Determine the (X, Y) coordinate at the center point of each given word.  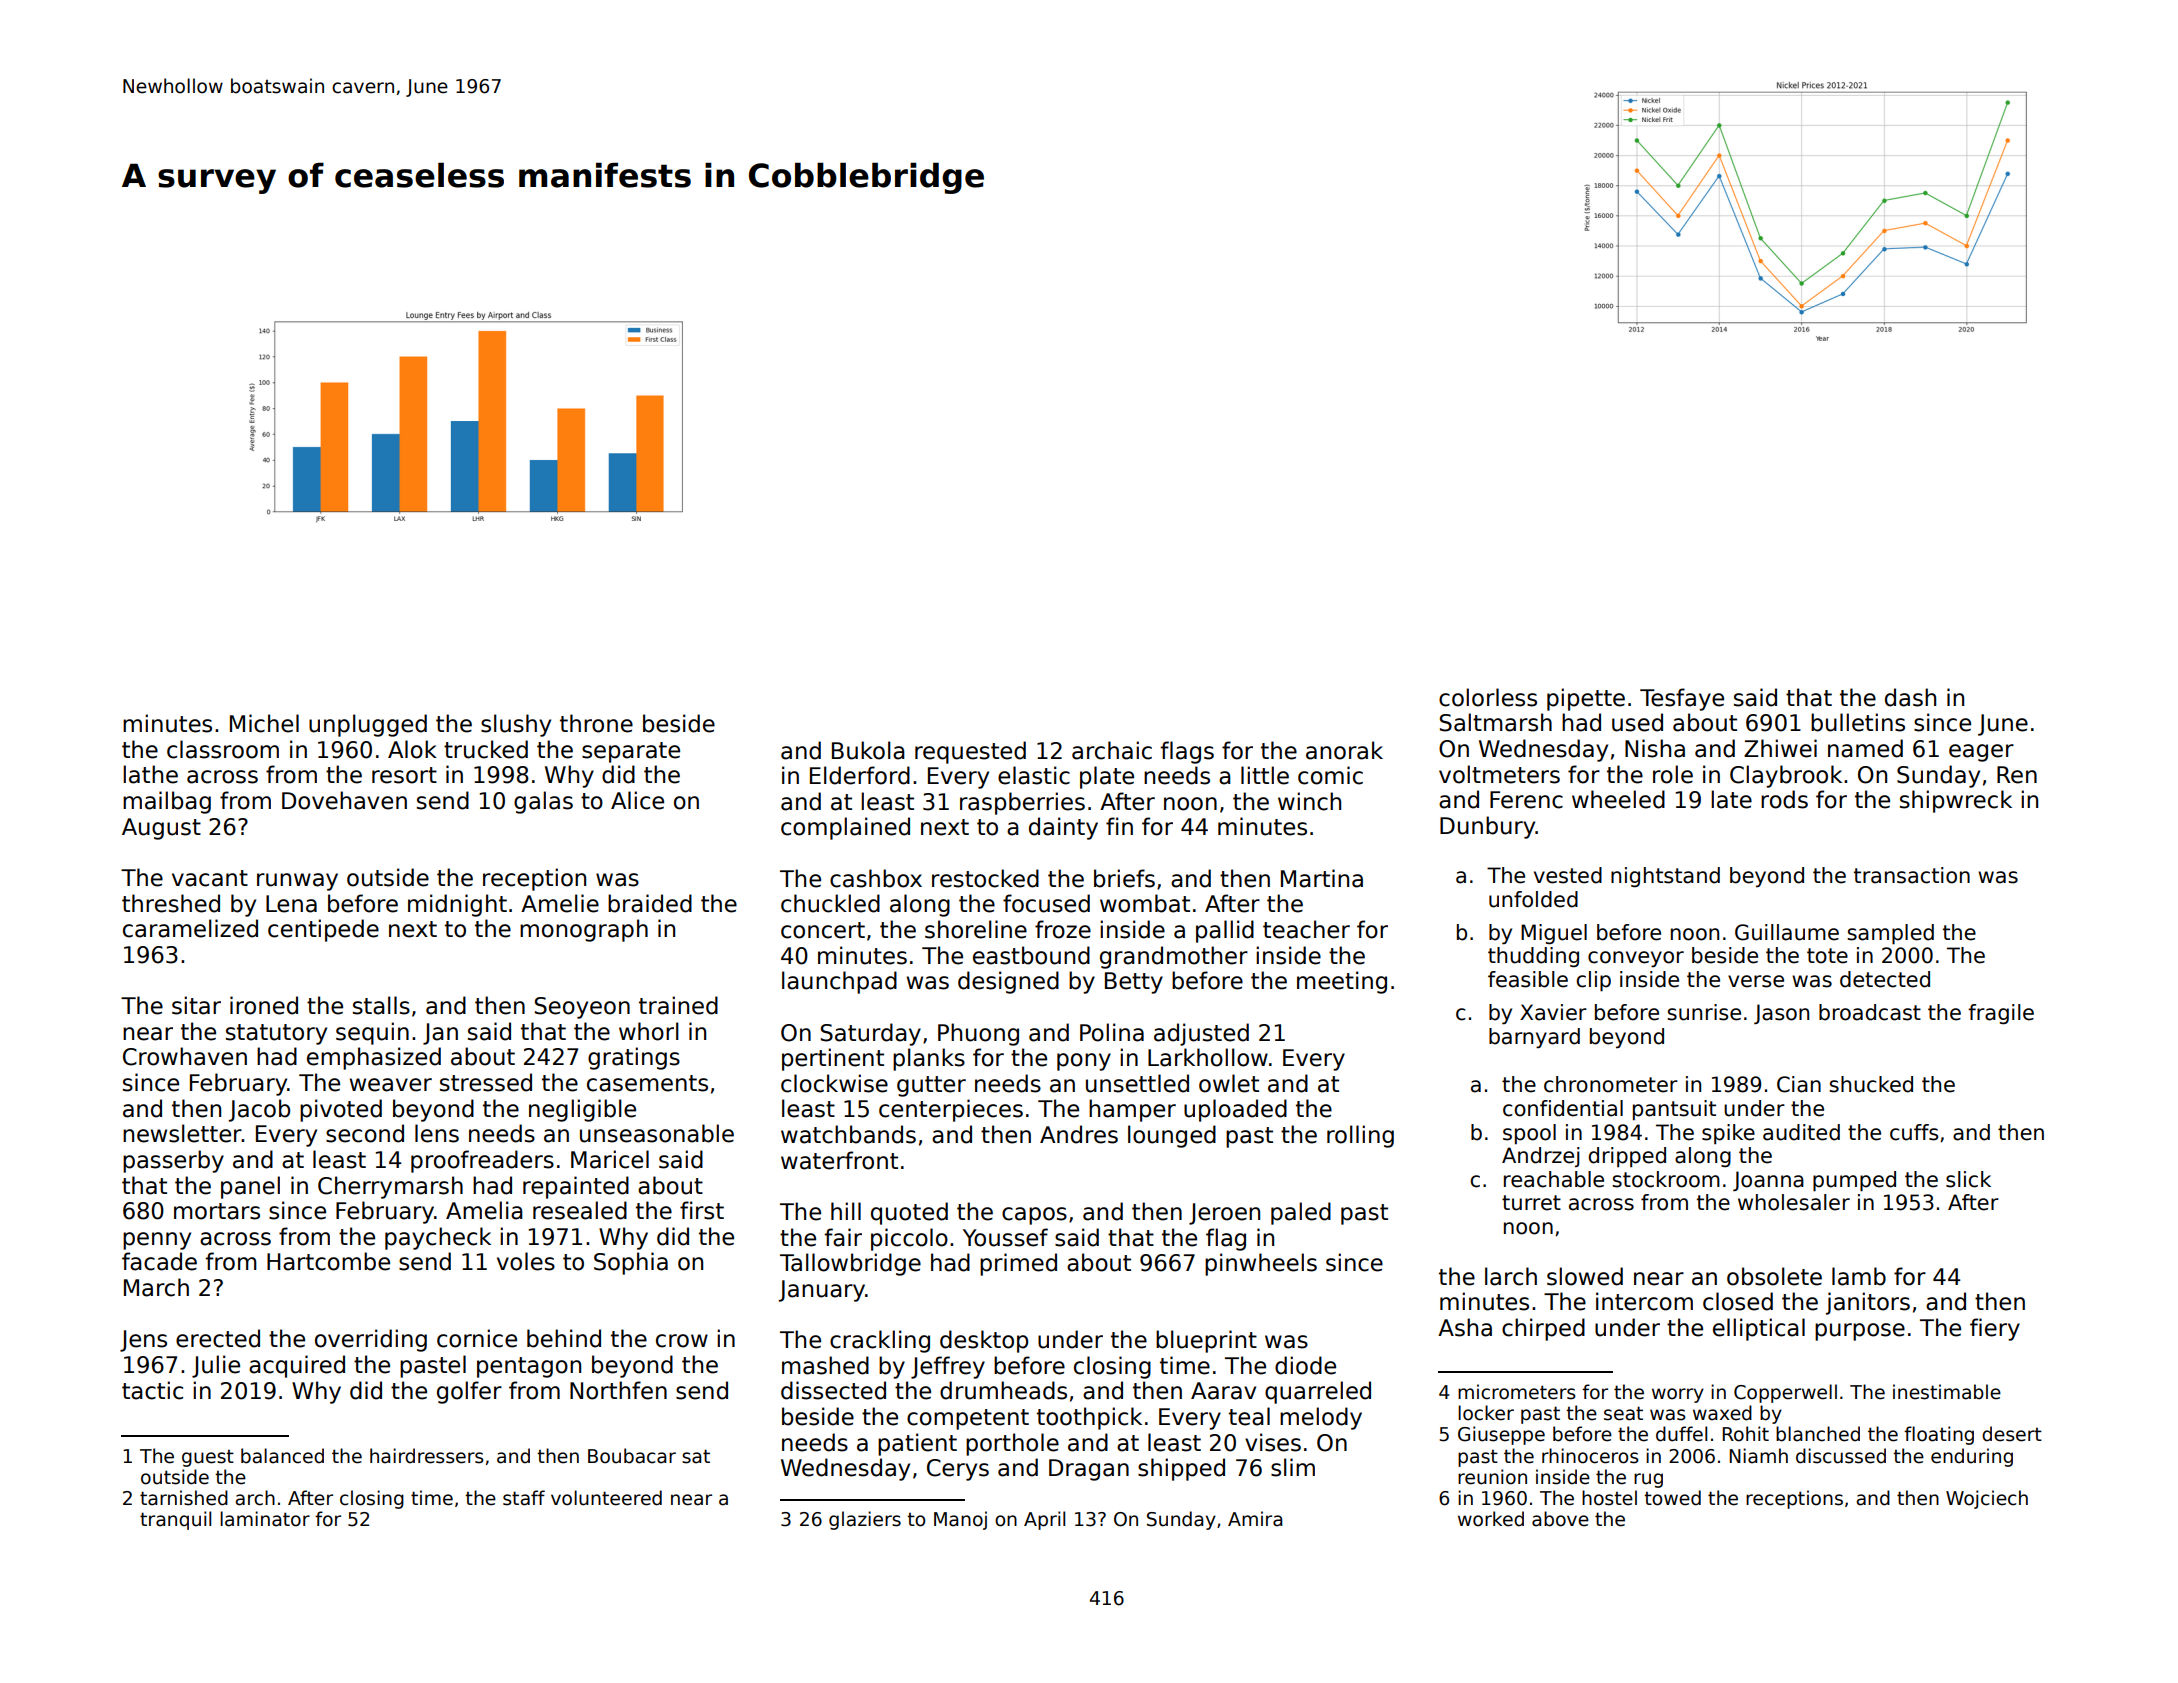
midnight (457, 905)
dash (1910, 697)
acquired (297, 1366)
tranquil (175, 1520)
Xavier (1553, 1012)
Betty (1134, 983)
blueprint (1206, 1341)
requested (970, 752)
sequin (372, 1033)
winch (1309, 801)
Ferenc (1526, 800)
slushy (516, 725)
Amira (1255, 1519)
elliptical (1759, 1329)
